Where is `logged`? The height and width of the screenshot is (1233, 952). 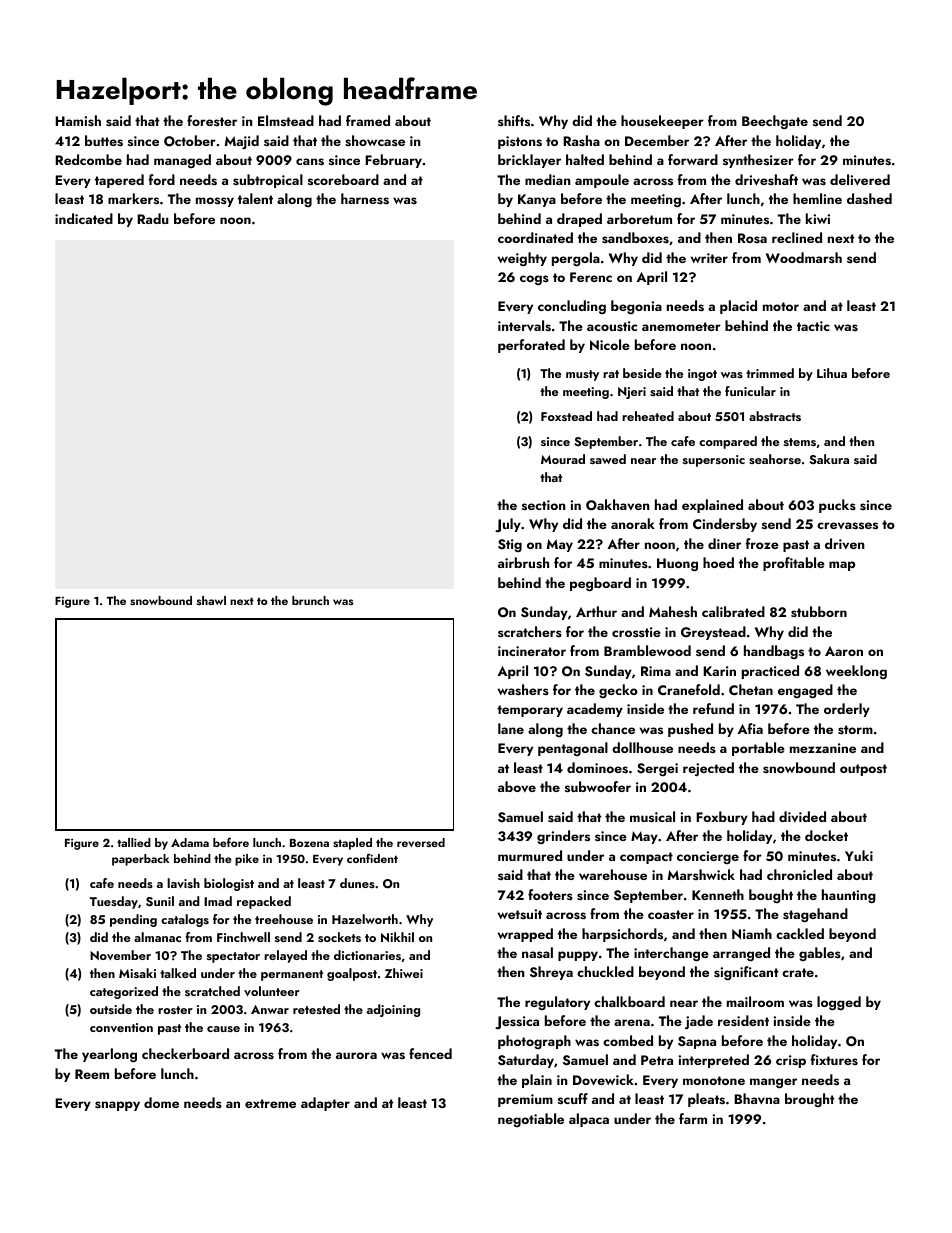
logged is located at coordinates (839, 1003).
